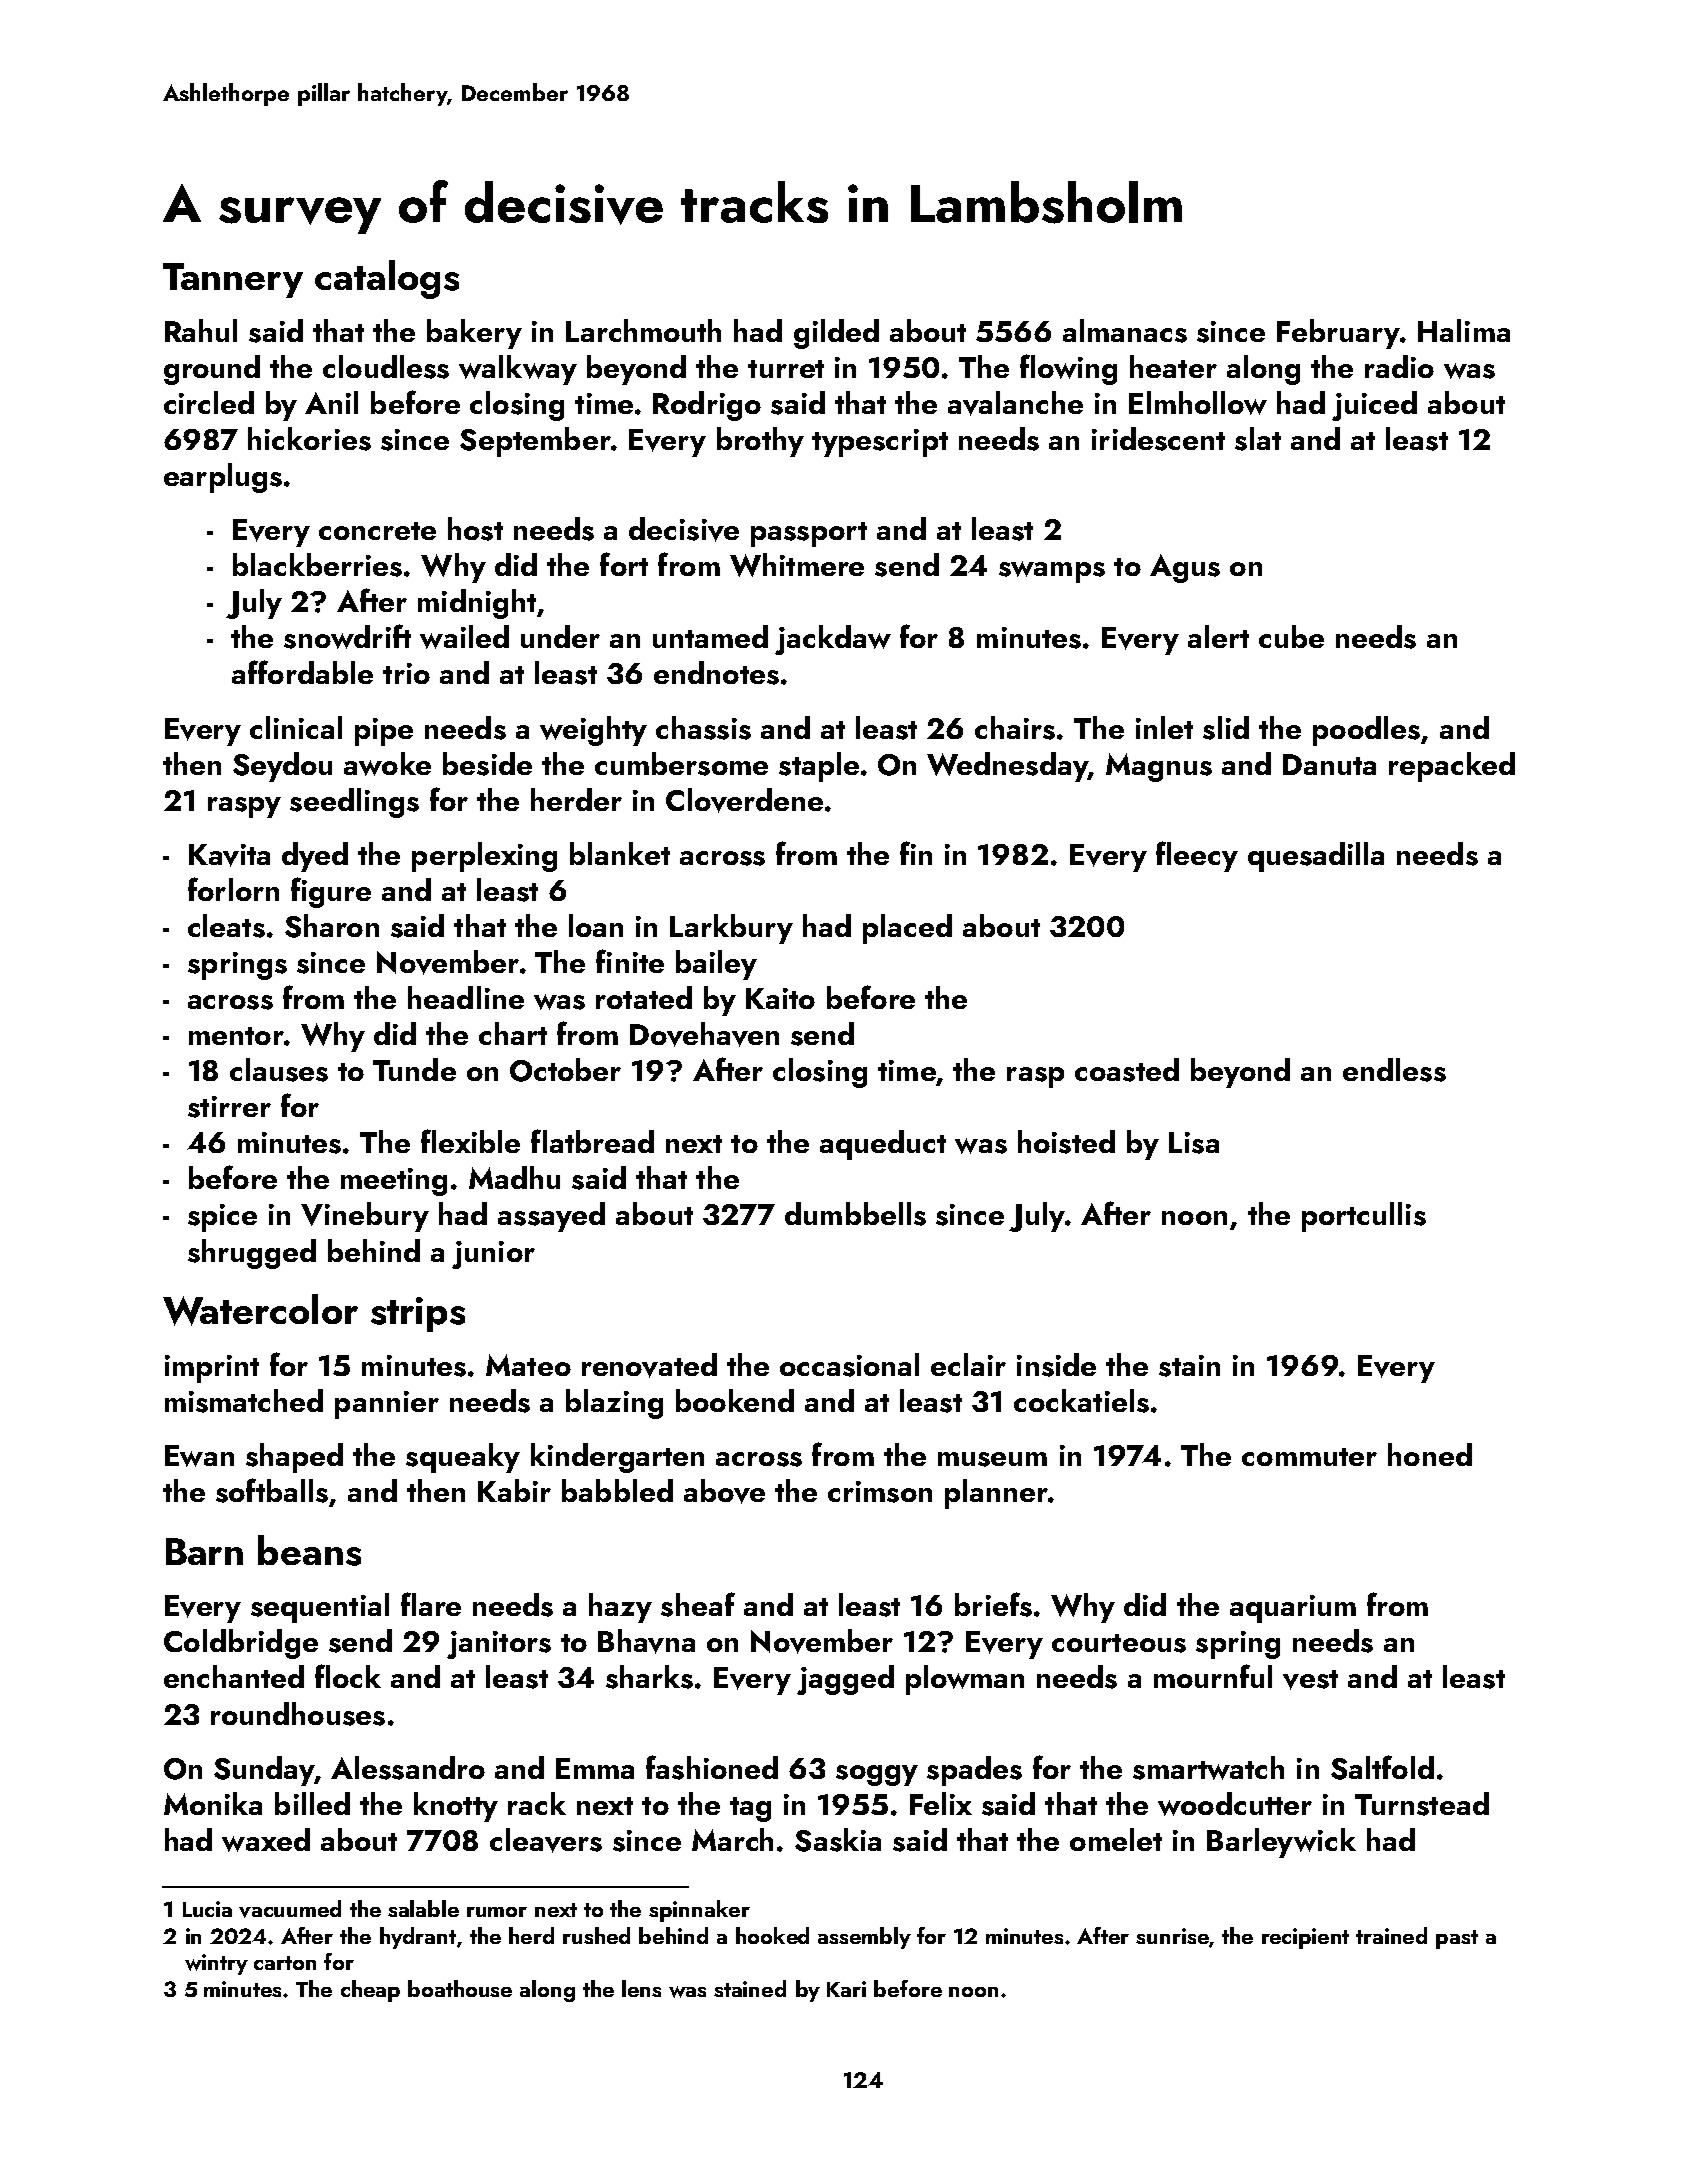 The image size is (1683, 2178). What do you see at coordinates (418, 1938) in the screenshot?
I see `hydrant` at bounding box center [418, 1938].
